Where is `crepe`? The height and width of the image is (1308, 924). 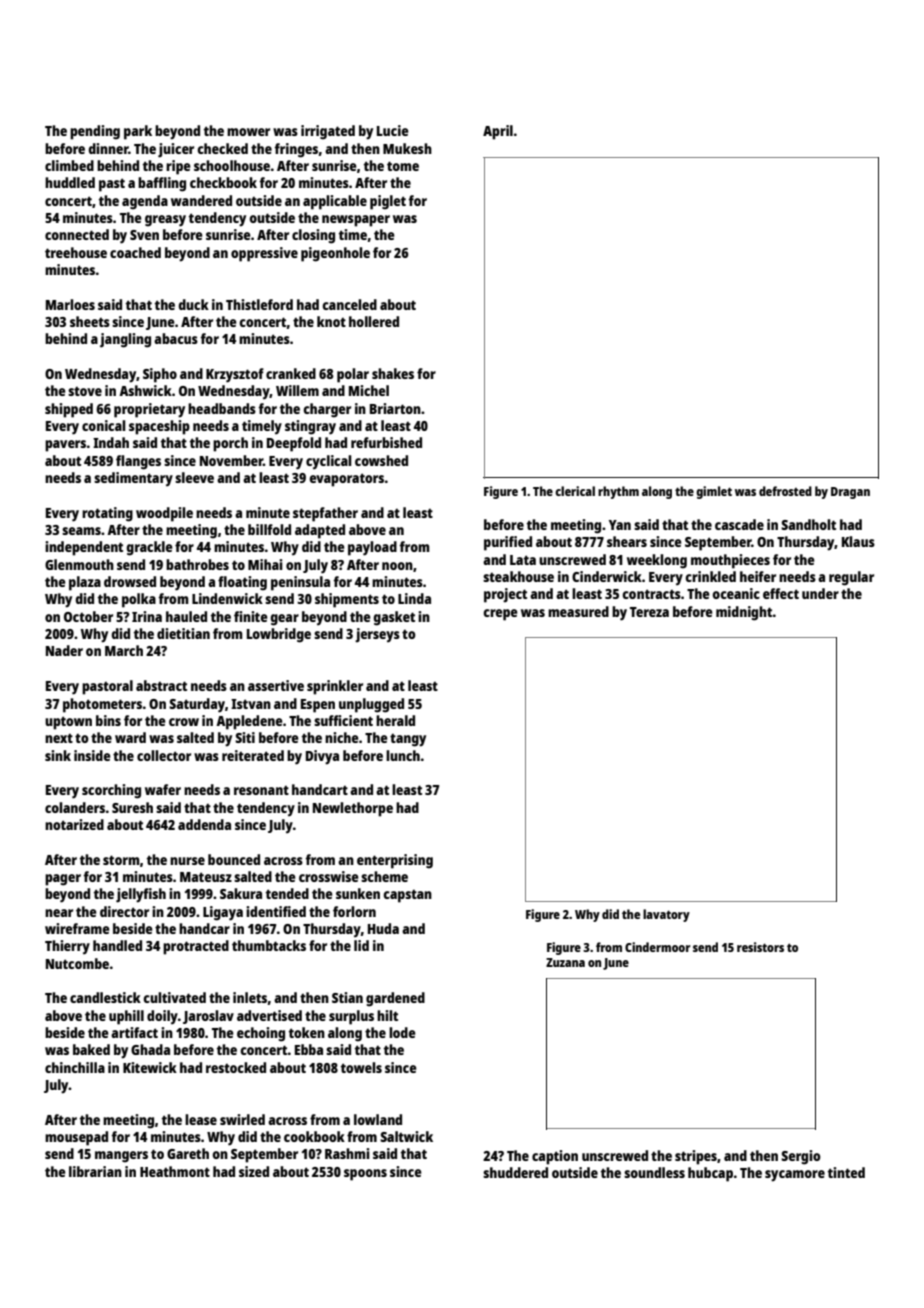 crepe is located at coordinates (500, 615).
